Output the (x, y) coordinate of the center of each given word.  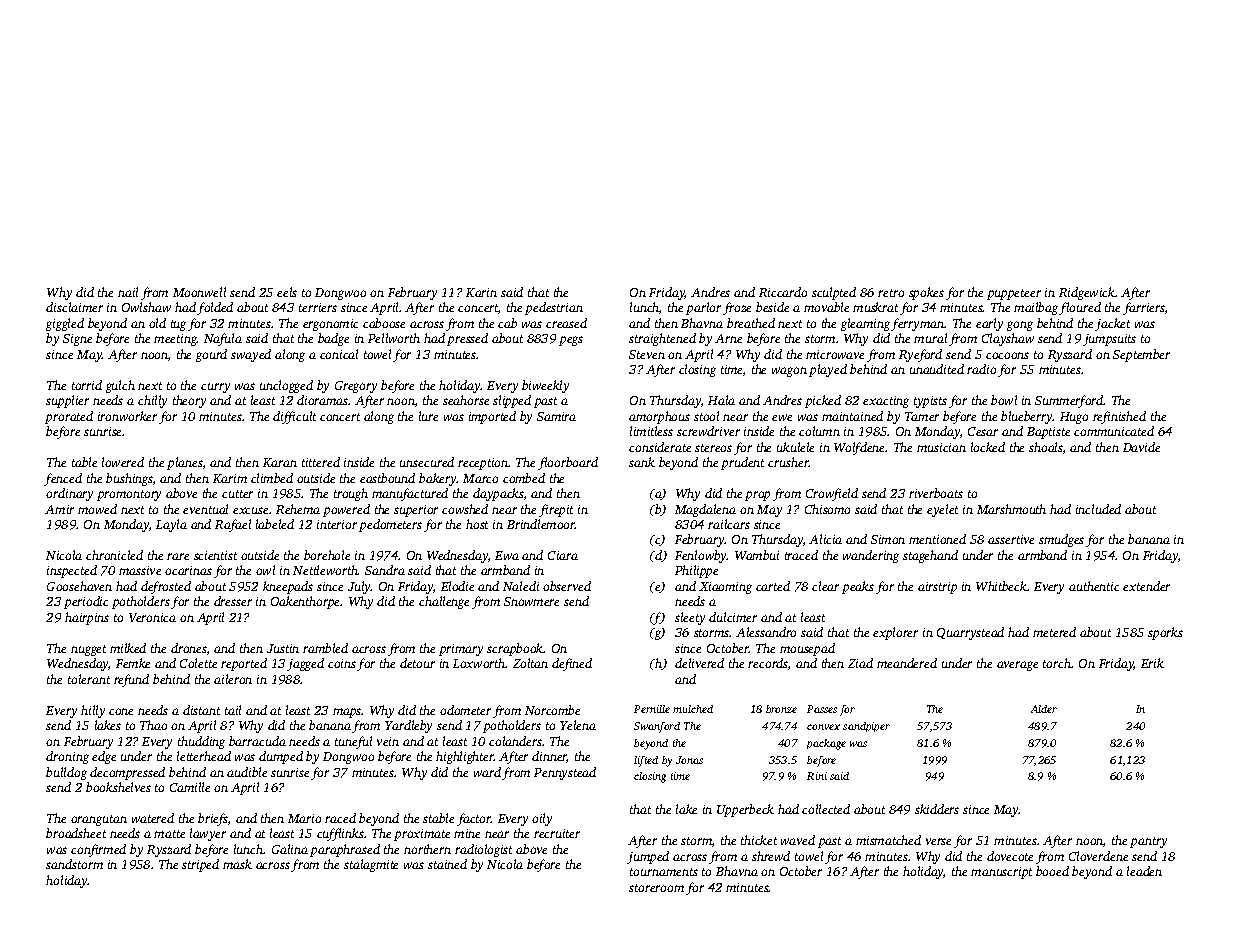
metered (1054, 632)
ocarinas (188, 570)
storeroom (656, 888)
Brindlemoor (541, 524)
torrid (87, 385)
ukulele (795, 447)
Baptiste (1048, 433)
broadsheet (76, 833)
